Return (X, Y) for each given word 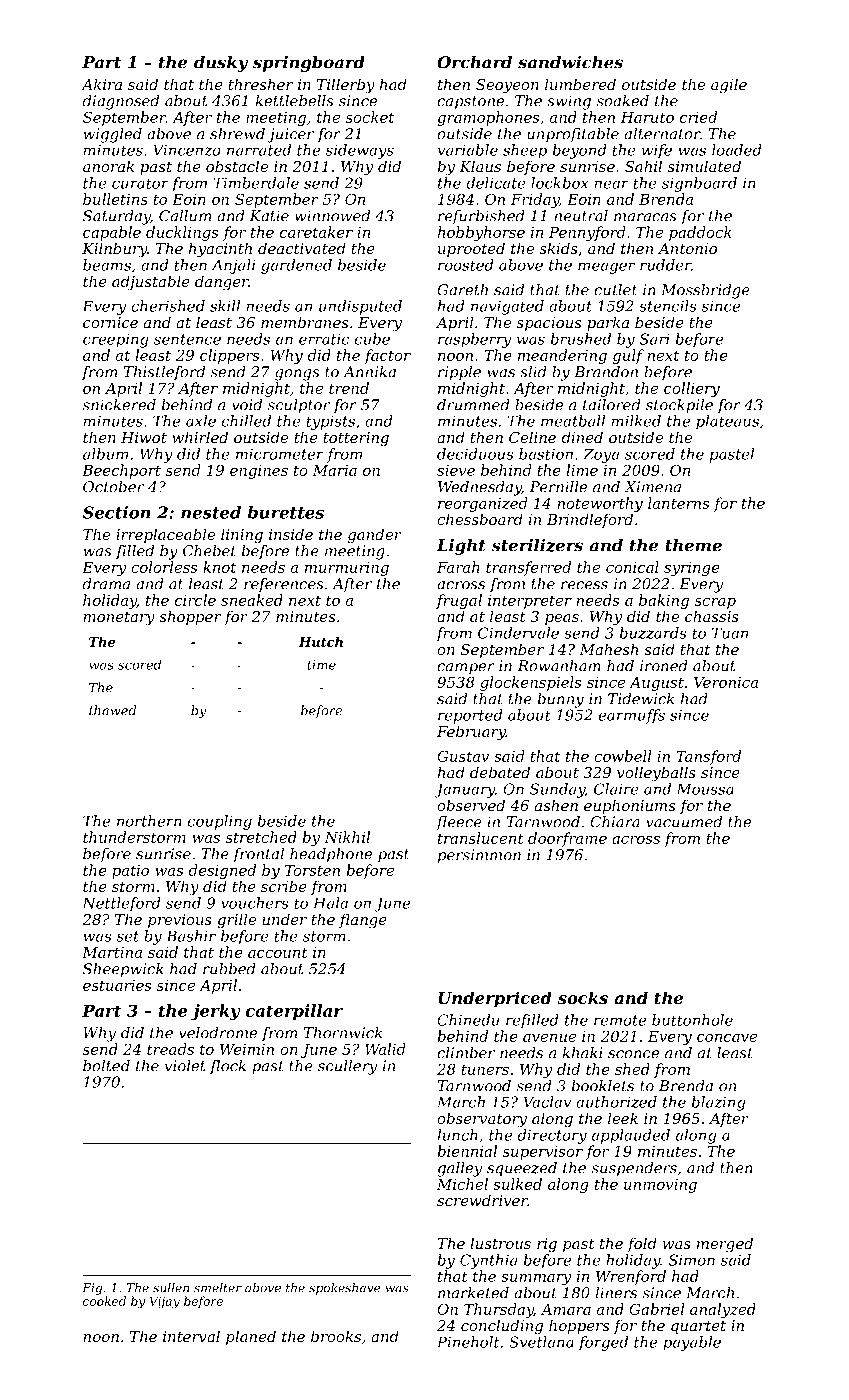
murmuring (347, 569)
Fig (92, 1289)
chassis (712, 616)
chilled (246, 421)
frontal (258, 855)
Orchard (474, 62)
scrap (715, 603)
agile (729, 86)
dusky (221, 64)
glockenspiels (530, 683)
